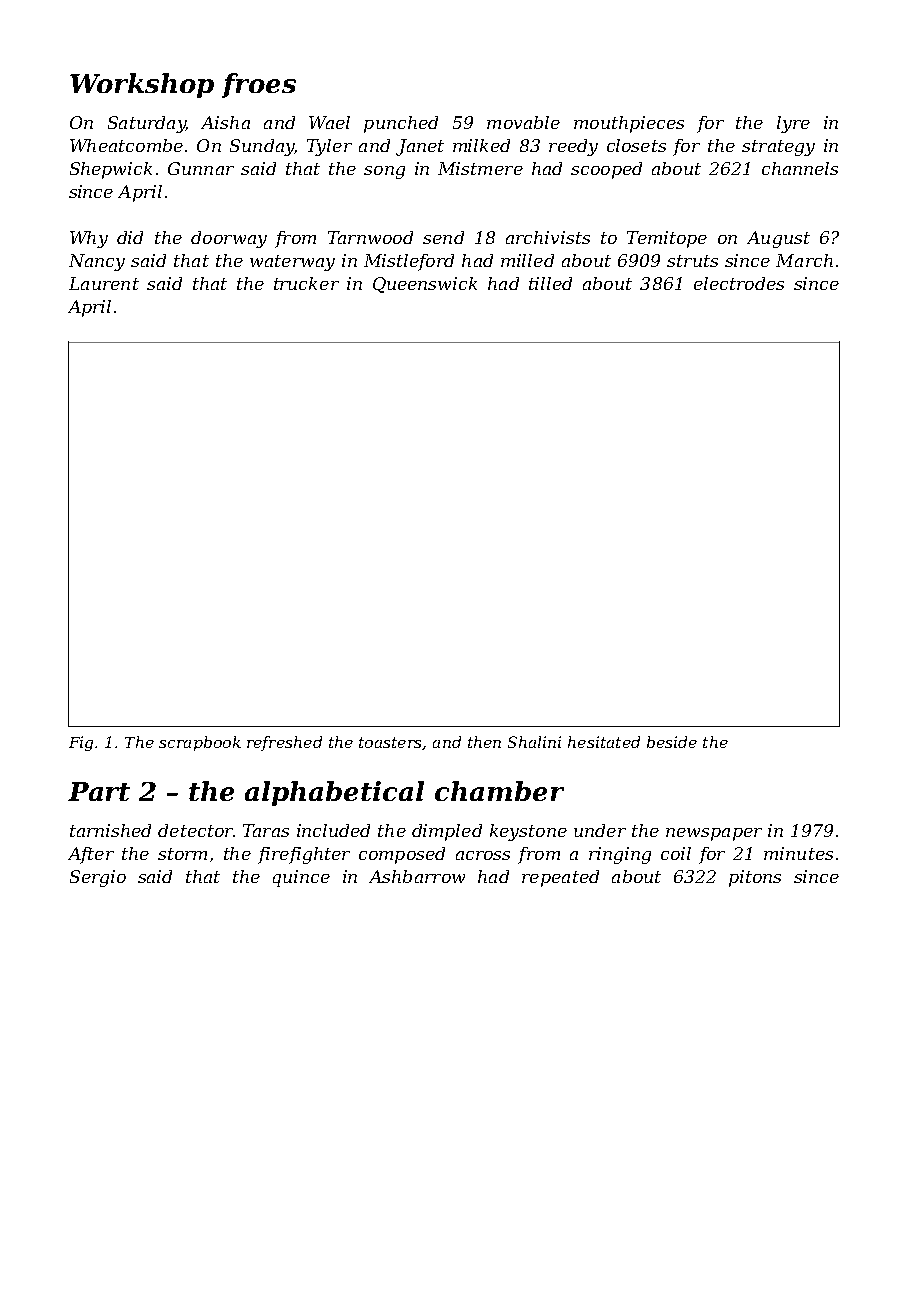 The width and height of the image is (908, 1316). What do you see at coordinates (200, 743) in the image?
I see `scrapbook` at bounding box center [200, 743].
